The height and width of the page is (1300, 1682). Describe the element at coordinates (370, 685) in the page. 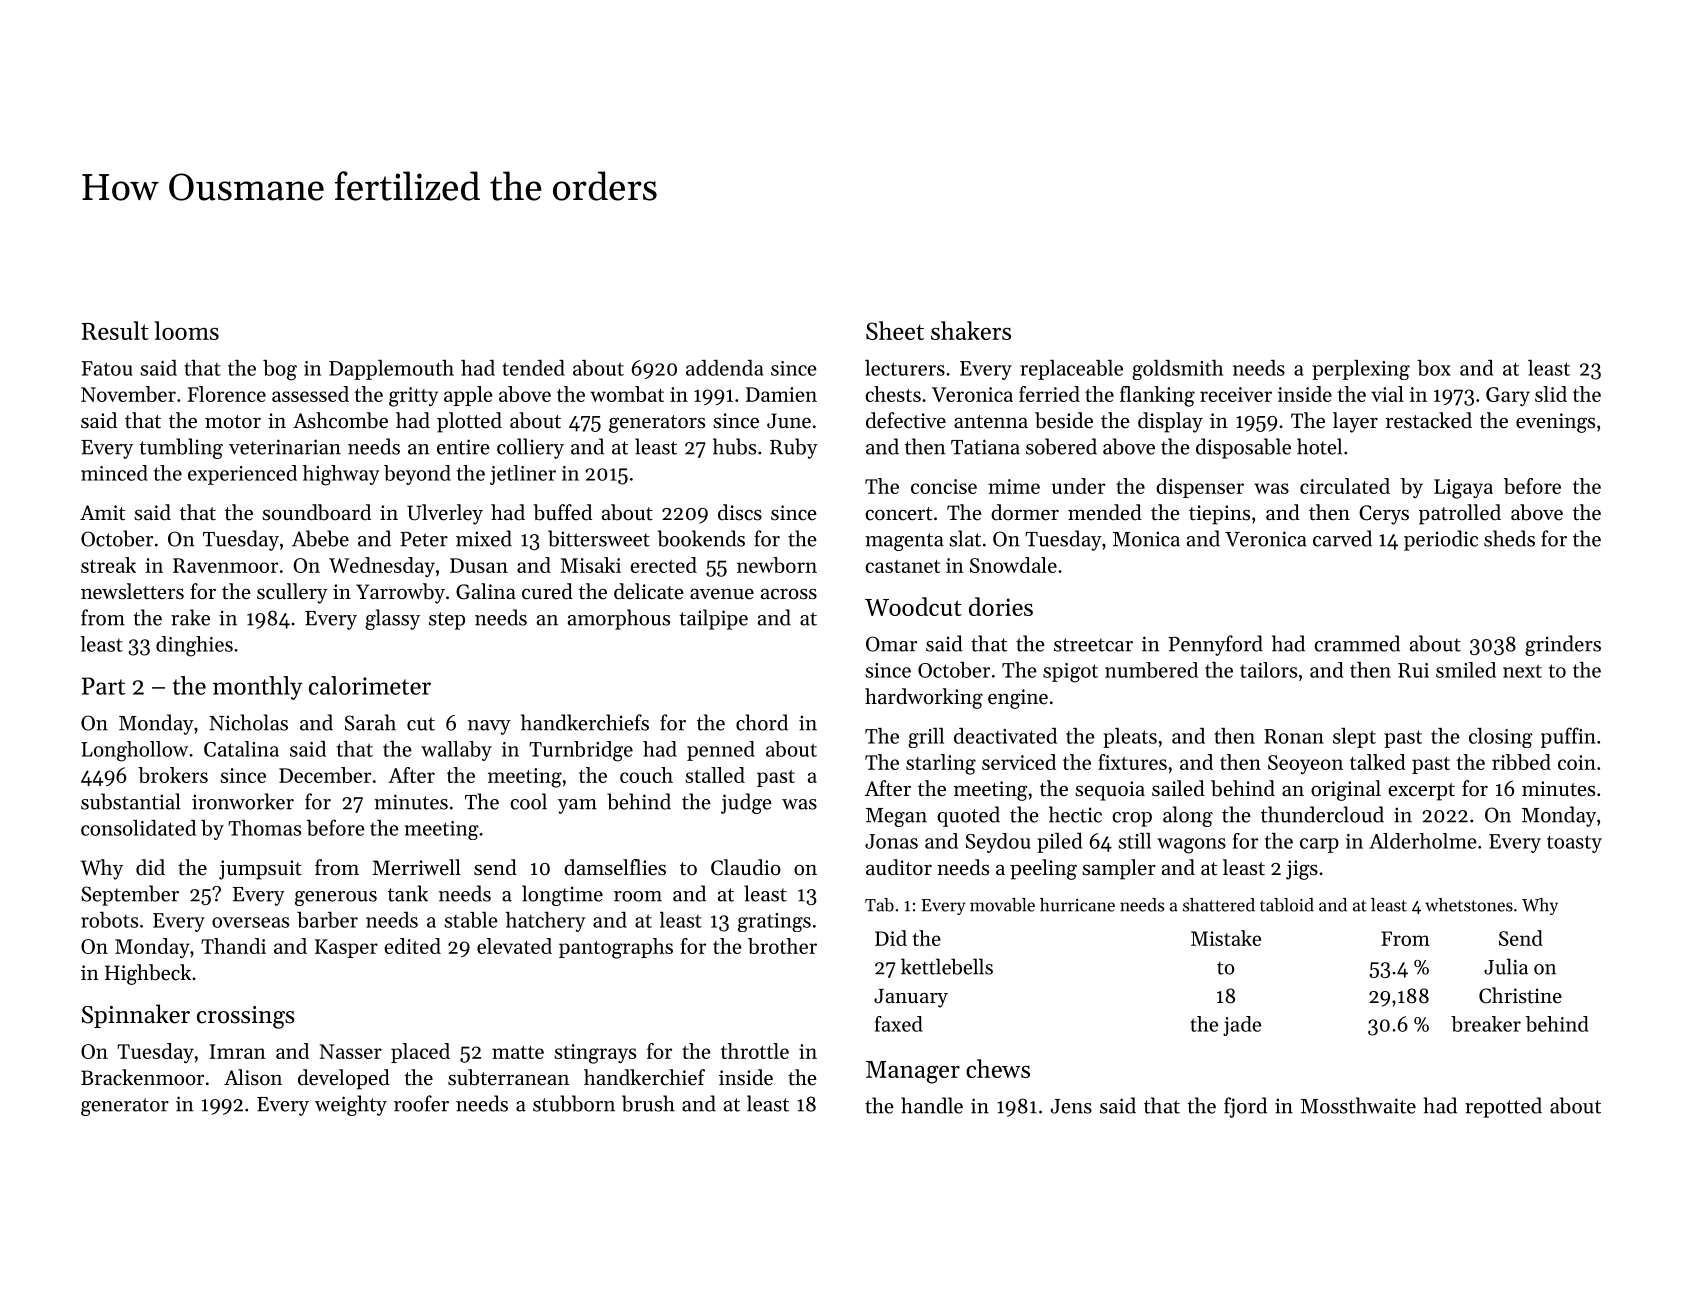

I see `calorimeter` at that location.
